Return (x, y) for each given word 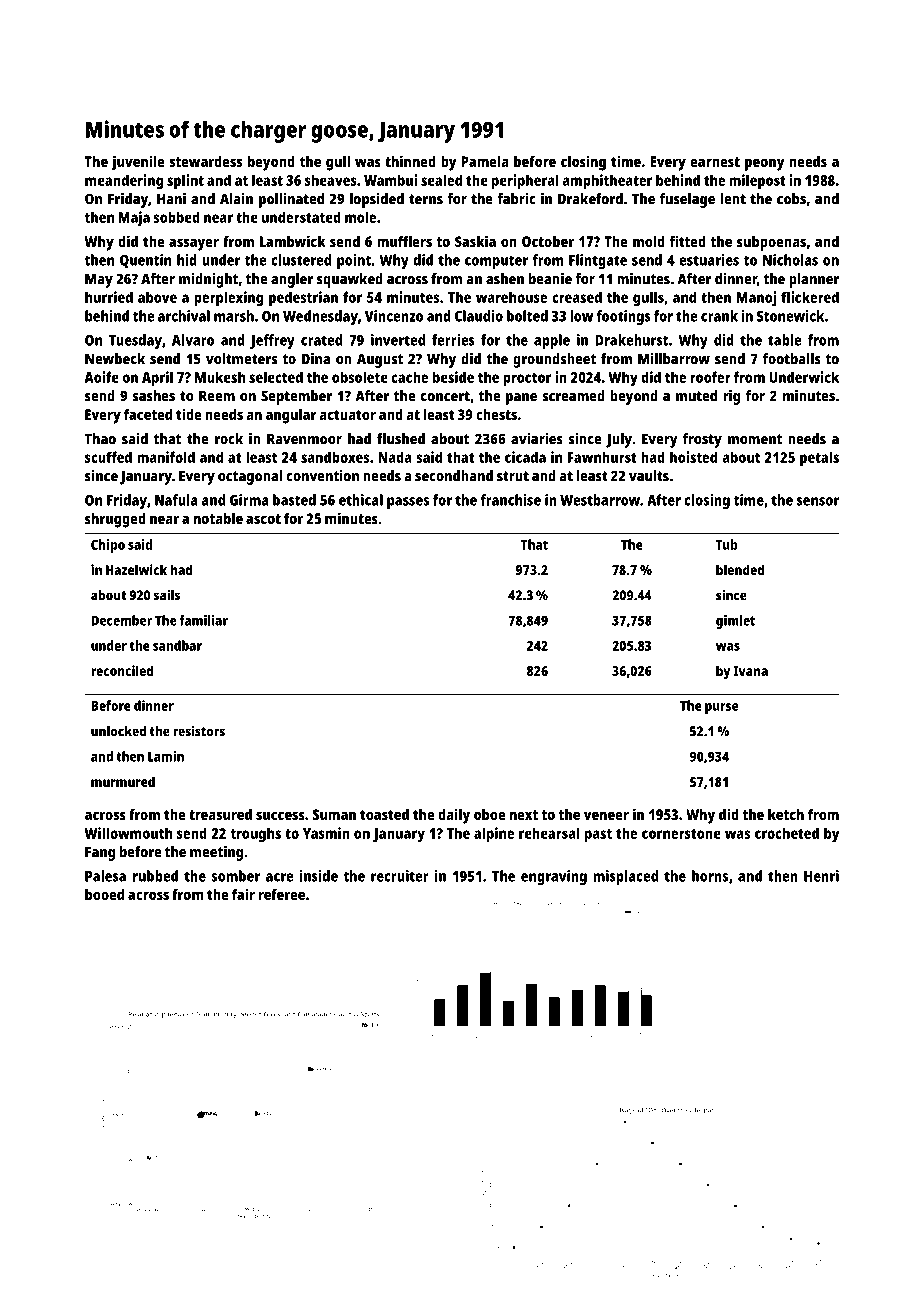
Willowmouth (128, 833)
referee (282, 894)
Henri (821, 876)
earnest (715, 162)
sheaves (331, 180)
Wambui (390, 180)
